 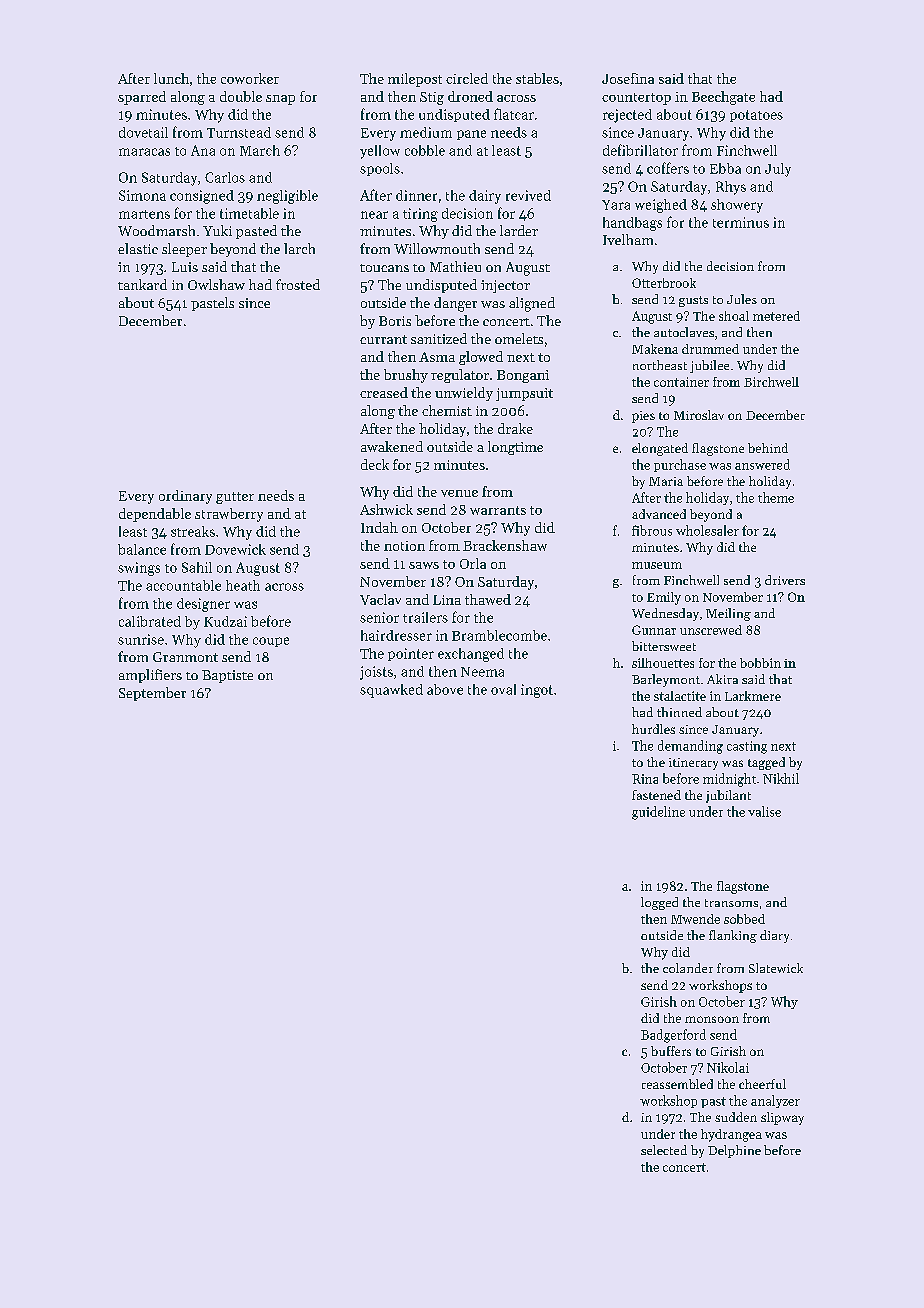 I want to click on showery, so click(x=737, y=206).
